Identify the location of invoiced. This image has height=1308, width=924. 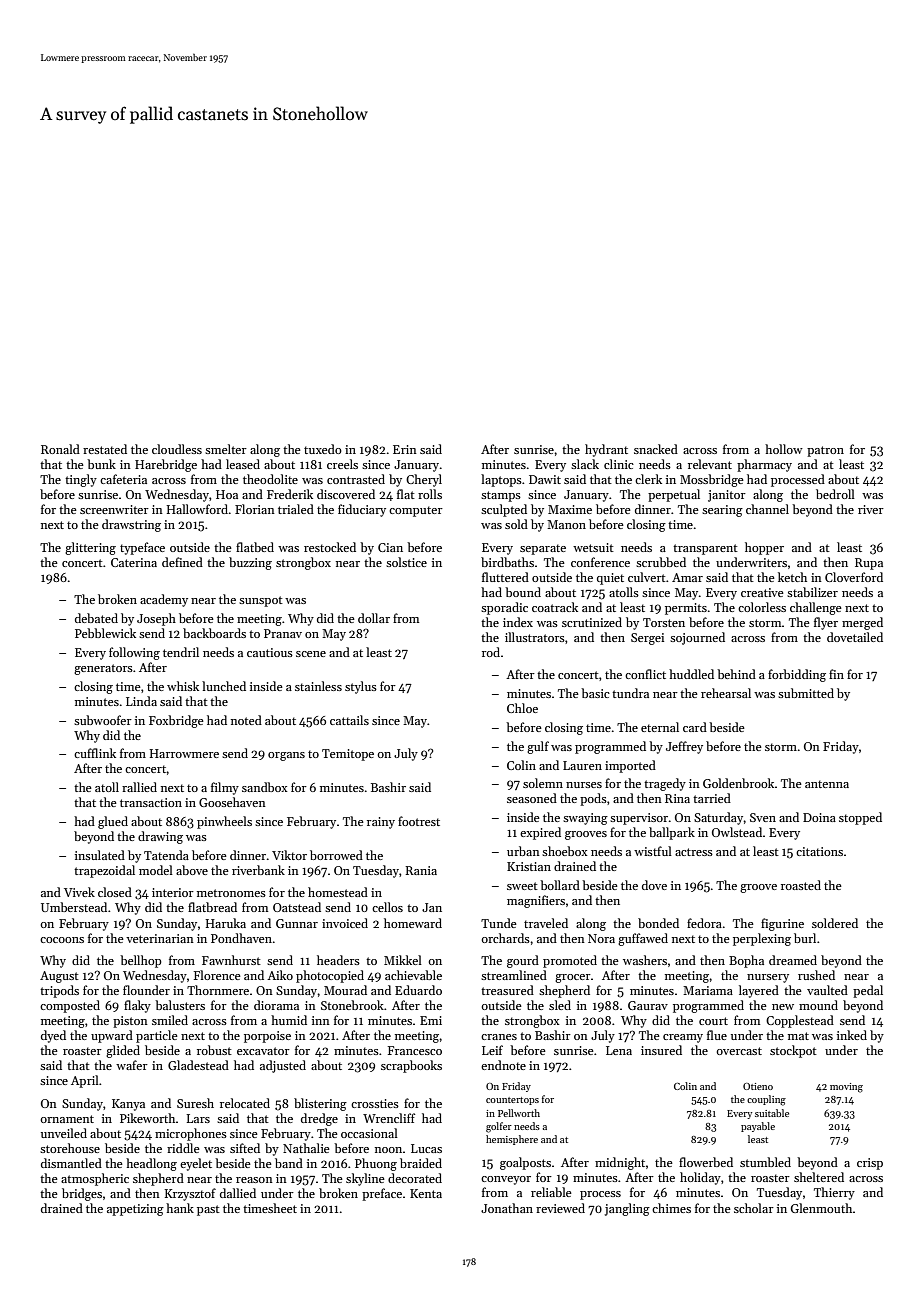
(345, 923).
